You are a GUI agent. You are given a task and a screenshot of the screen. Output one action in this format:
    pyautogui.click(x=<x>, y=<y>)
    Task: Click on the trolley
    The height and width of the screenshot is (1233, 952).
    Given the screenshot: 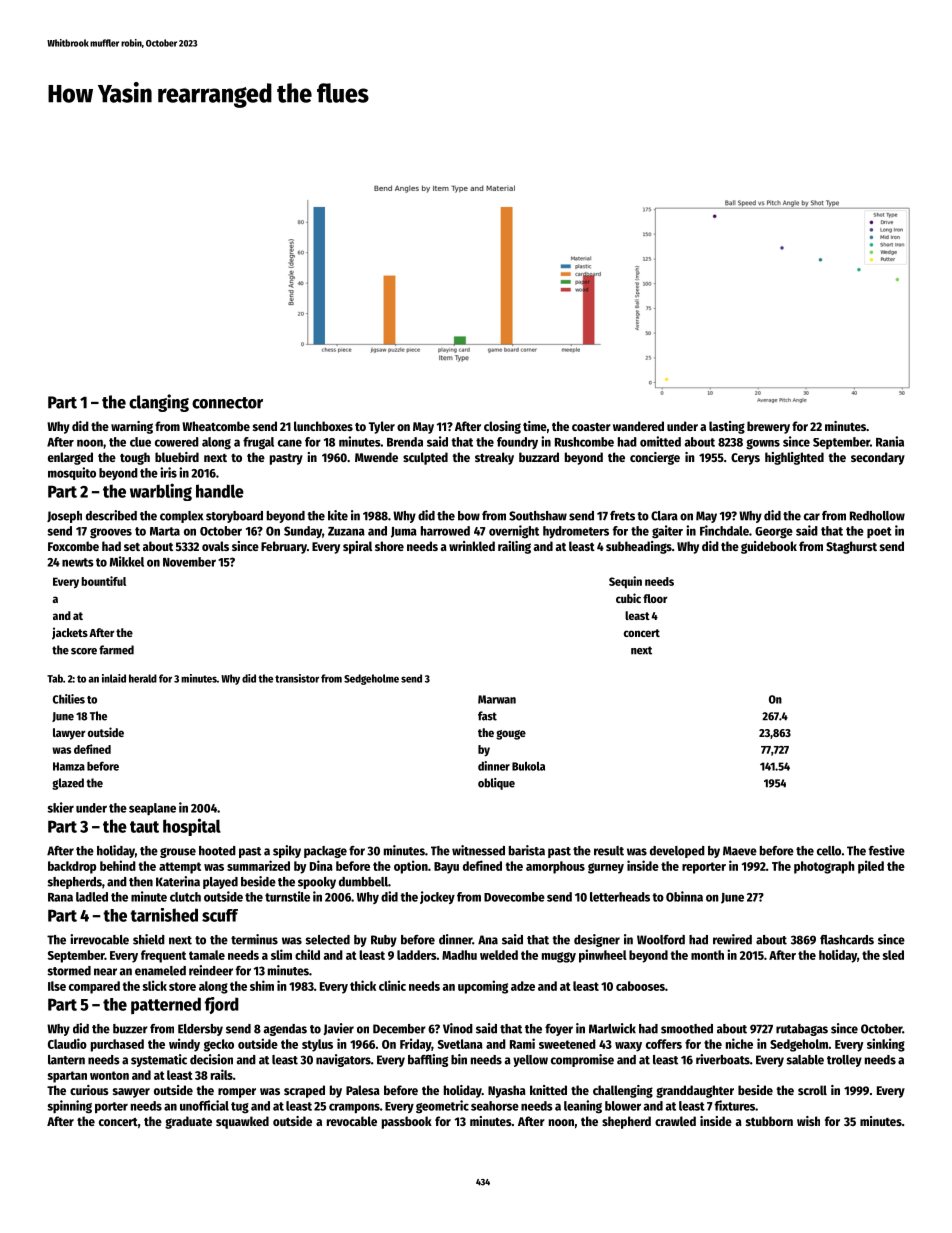 What is the action you would take?
    pyautogui.click(x=844, y=1061)
